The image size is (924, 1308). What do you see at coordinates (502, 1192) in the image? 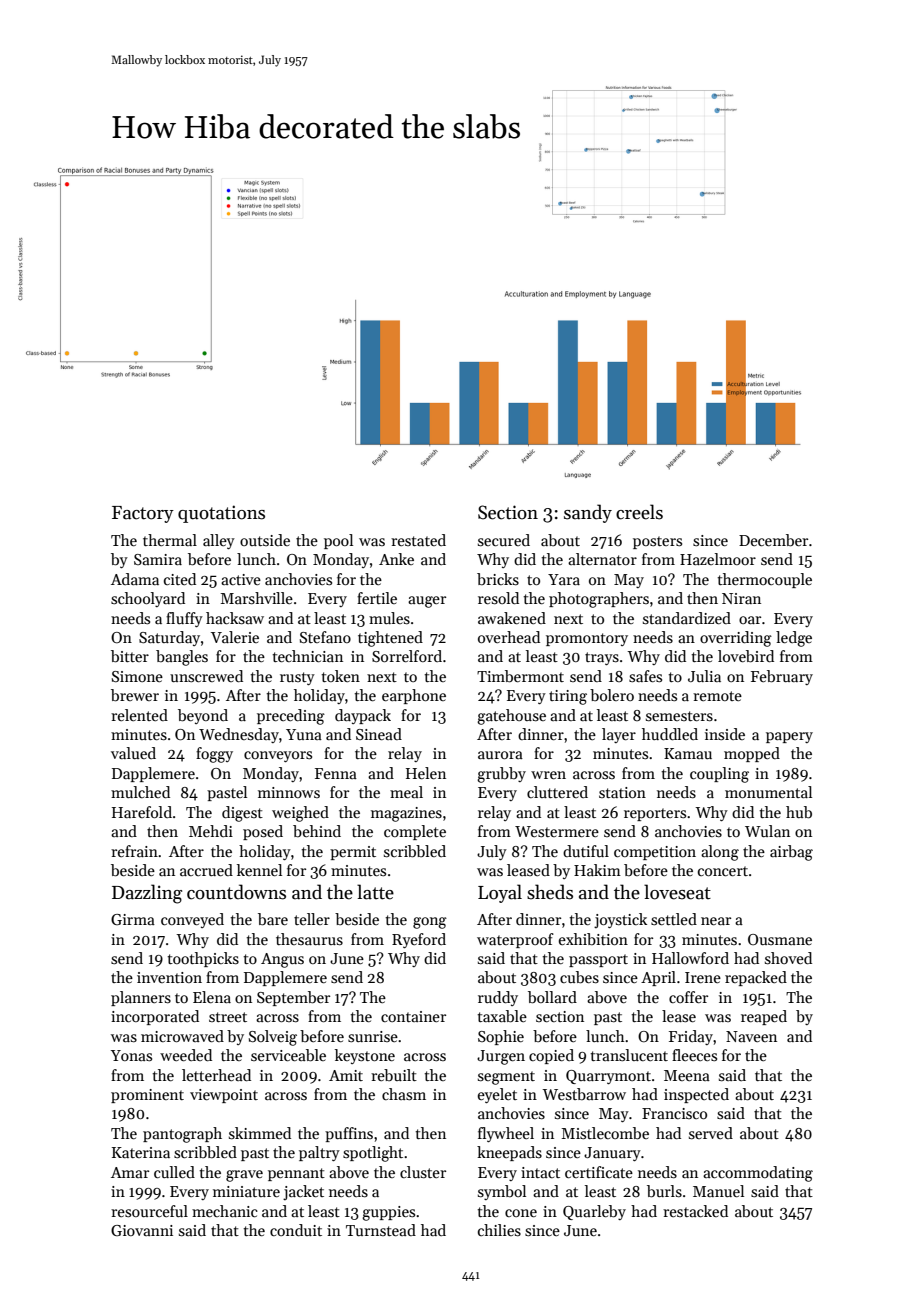
I see `symbol` at bounding box center [502, 1192].
